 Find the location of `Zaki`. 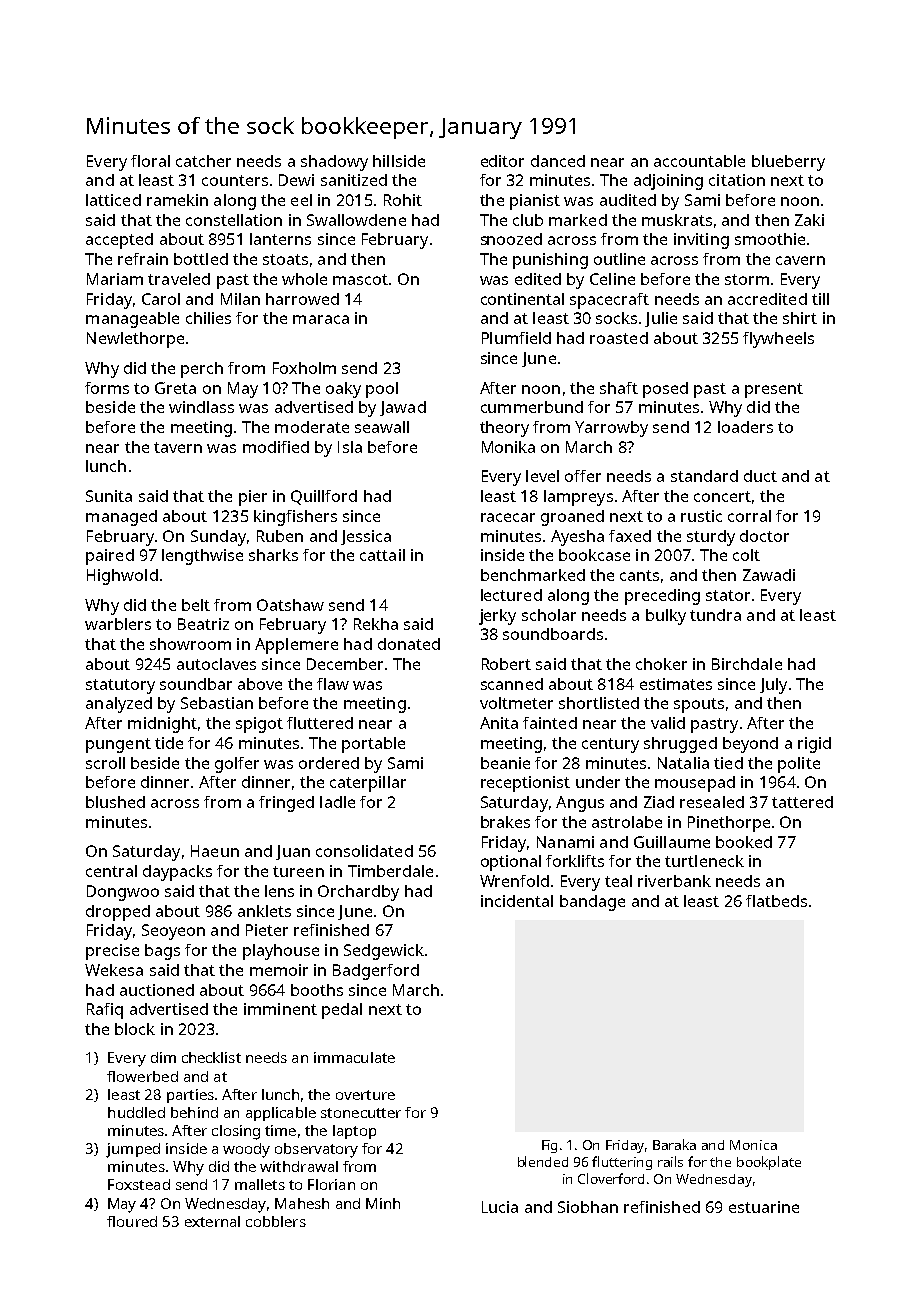

Zaki is located at coordinates (809, 220).
